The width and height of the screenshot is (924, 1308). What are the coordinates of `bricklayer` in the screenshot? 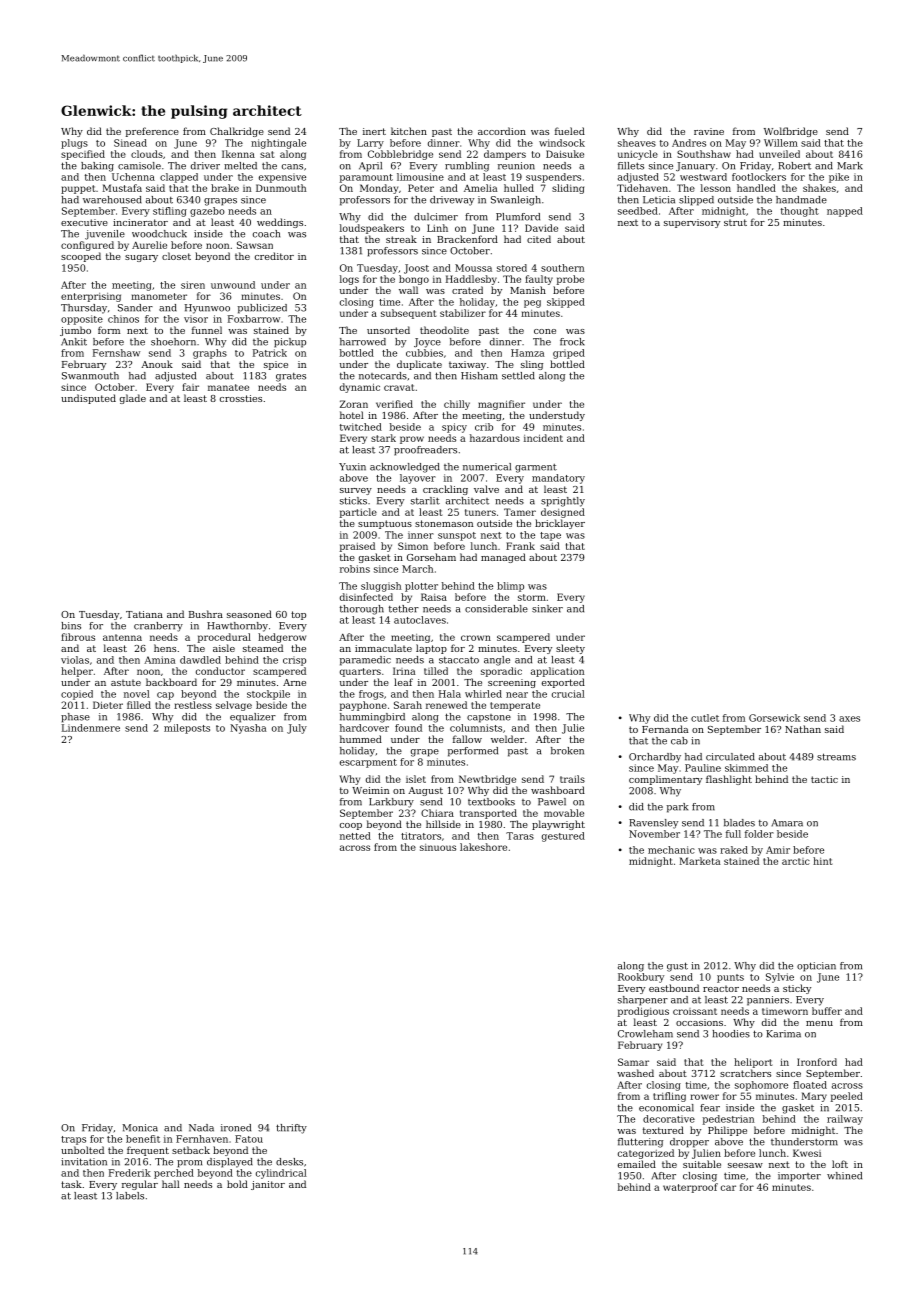 It's located at (560, 524).
